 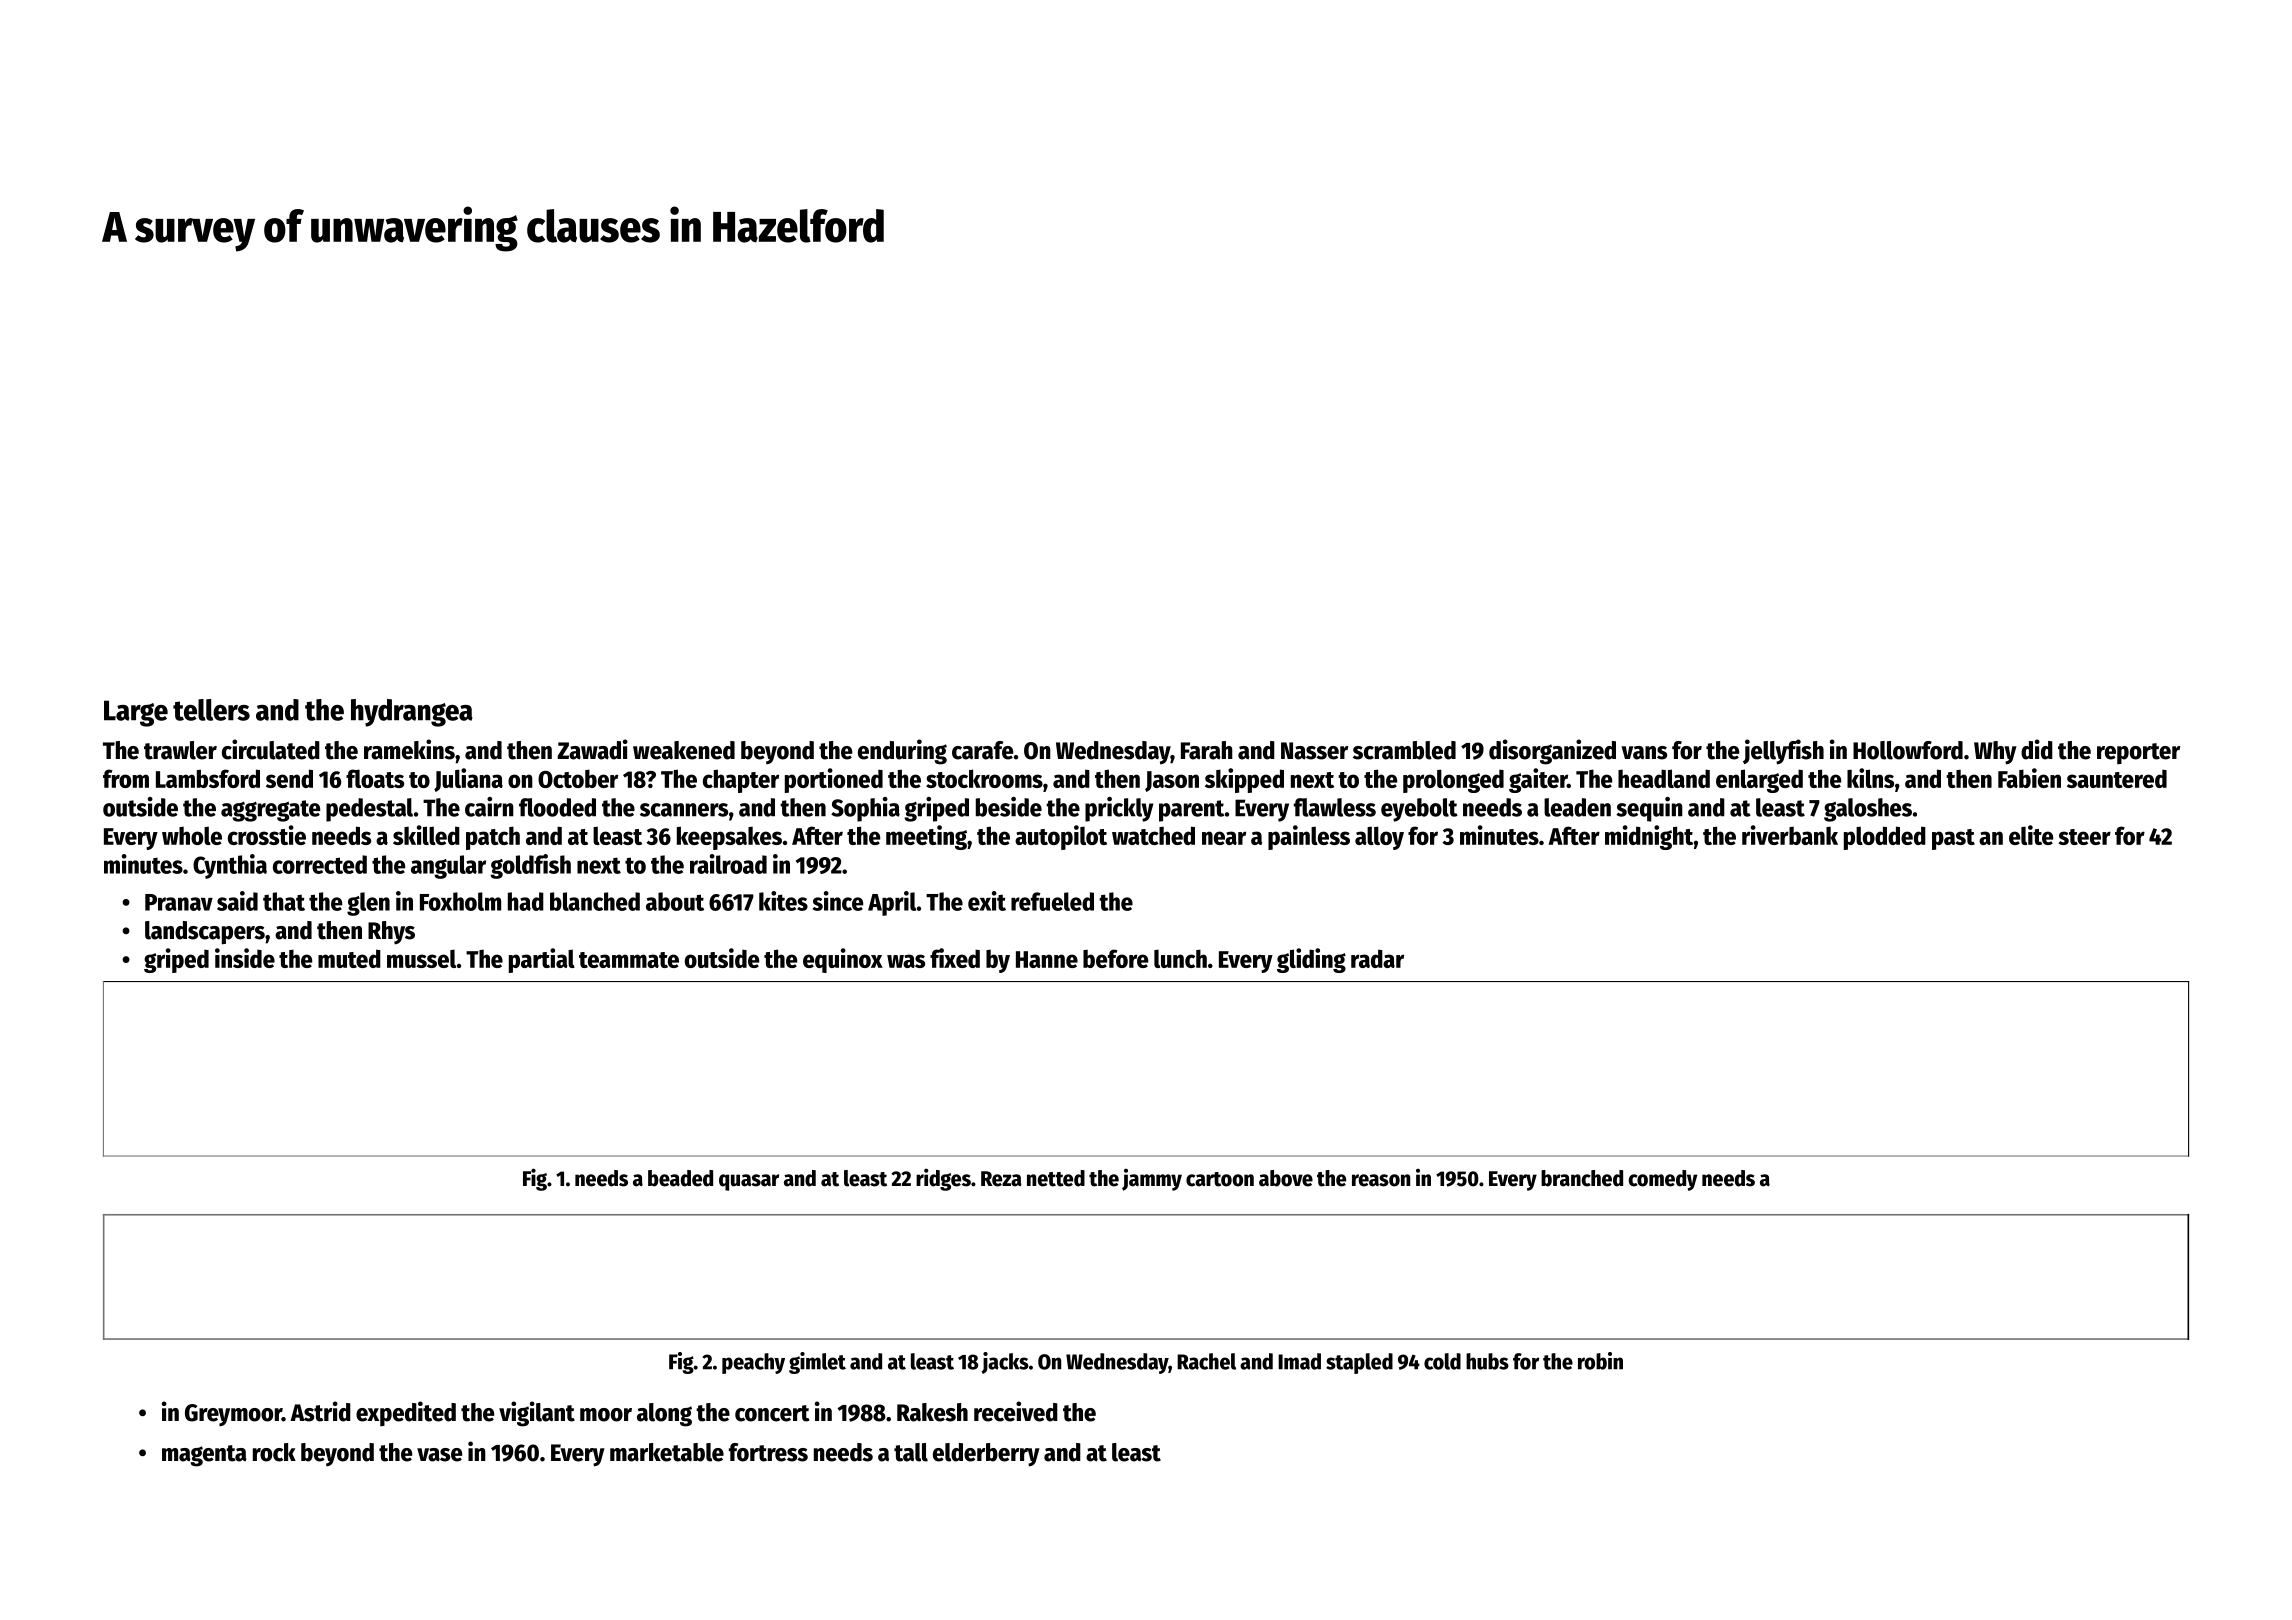 What do you see at coordinates (1953, 839) in the screenshot?
I see `past` at bounding box center [1953, 839].
